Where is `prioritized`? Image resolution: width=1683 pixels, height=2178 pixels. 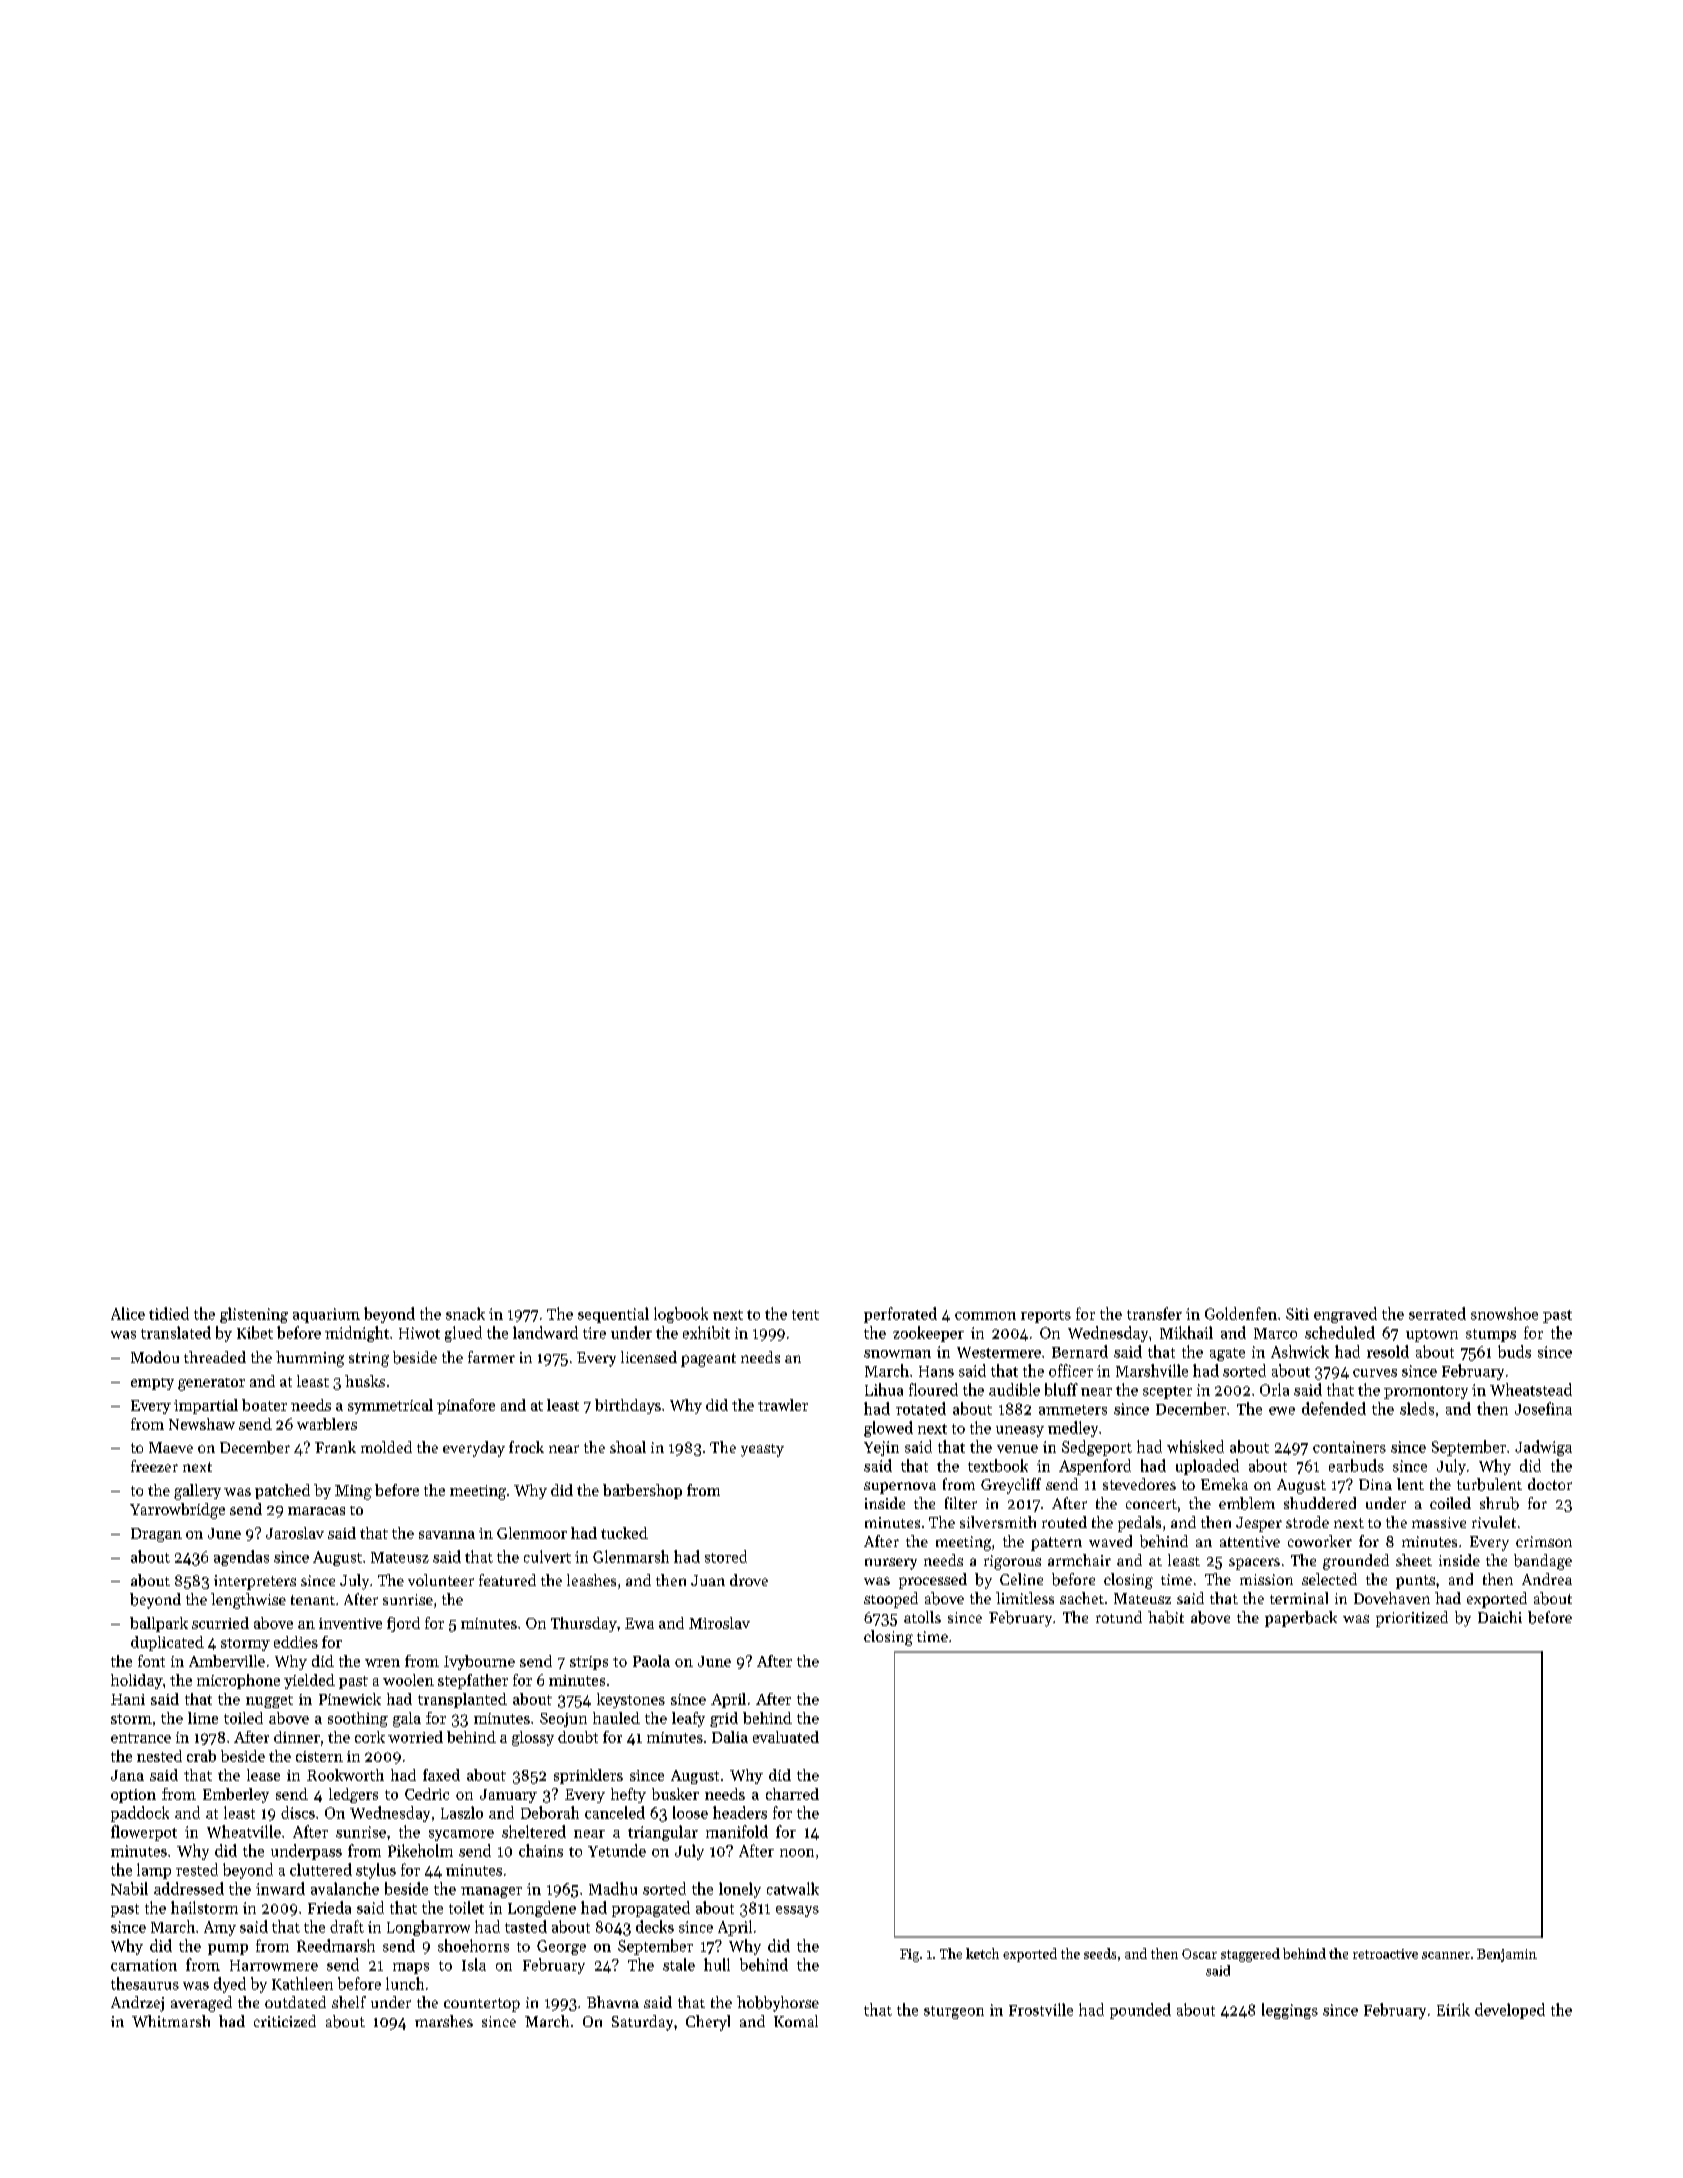
prioritized is located at coordinates (1412, 1619).
